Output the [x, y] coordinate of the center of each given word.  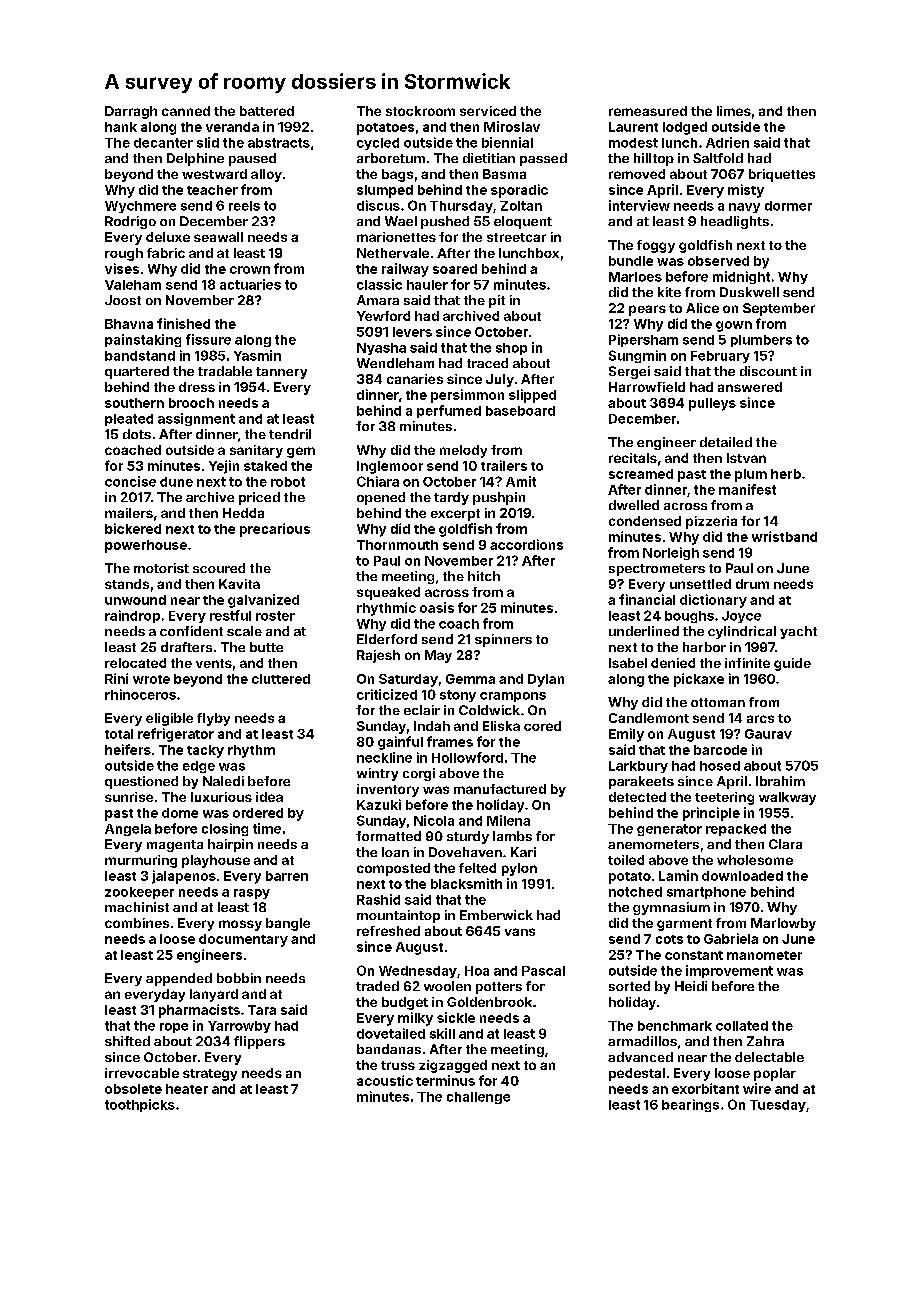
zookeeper [139, 893]
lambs [512, 836]
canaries [415, 379]
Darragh [131, 112]
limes [734, 111]
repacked [736, 830]
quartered [137, 372]
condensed [645, 521]
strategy [210, 1075]
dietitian [489, 158]
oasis [437, 607]
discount [768, 371]
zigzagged [453, 1066]
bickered [133, 528]
